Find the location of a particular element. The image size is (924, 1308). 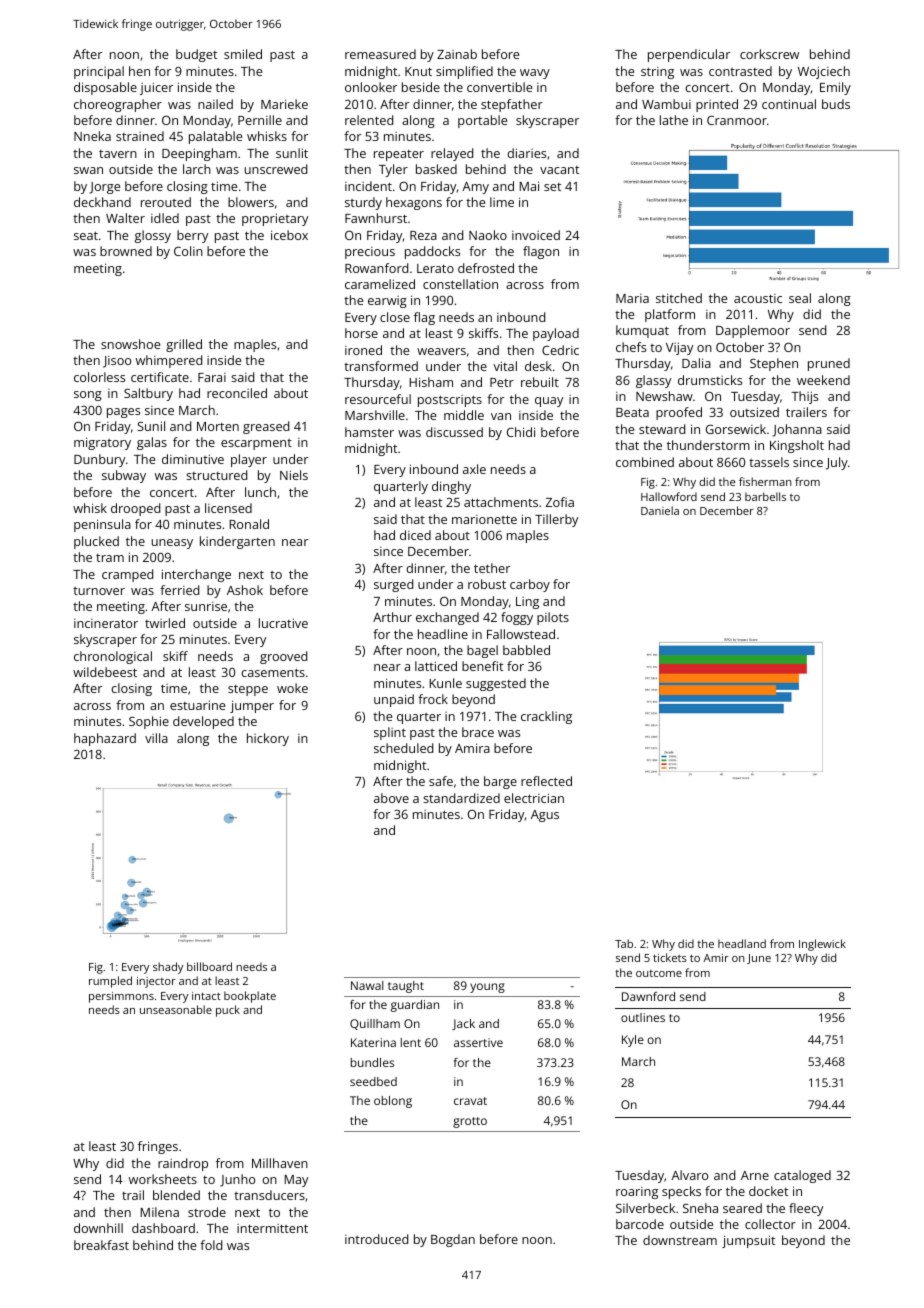

precious is located at coordinates (370, 253).
